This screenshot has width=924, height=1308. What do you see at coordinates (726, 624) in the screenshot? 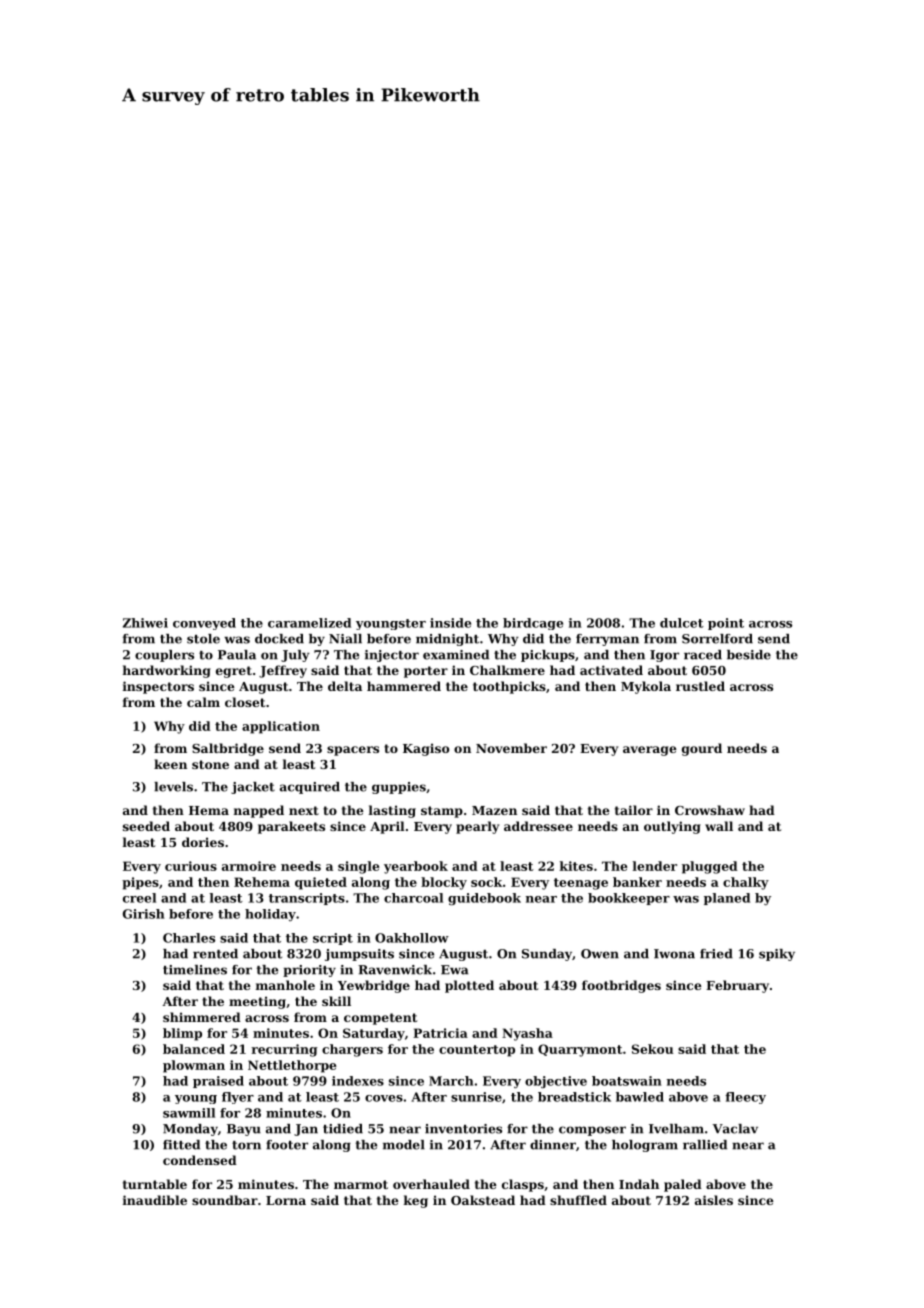
I see `point` at bounding box center [726, 624].
